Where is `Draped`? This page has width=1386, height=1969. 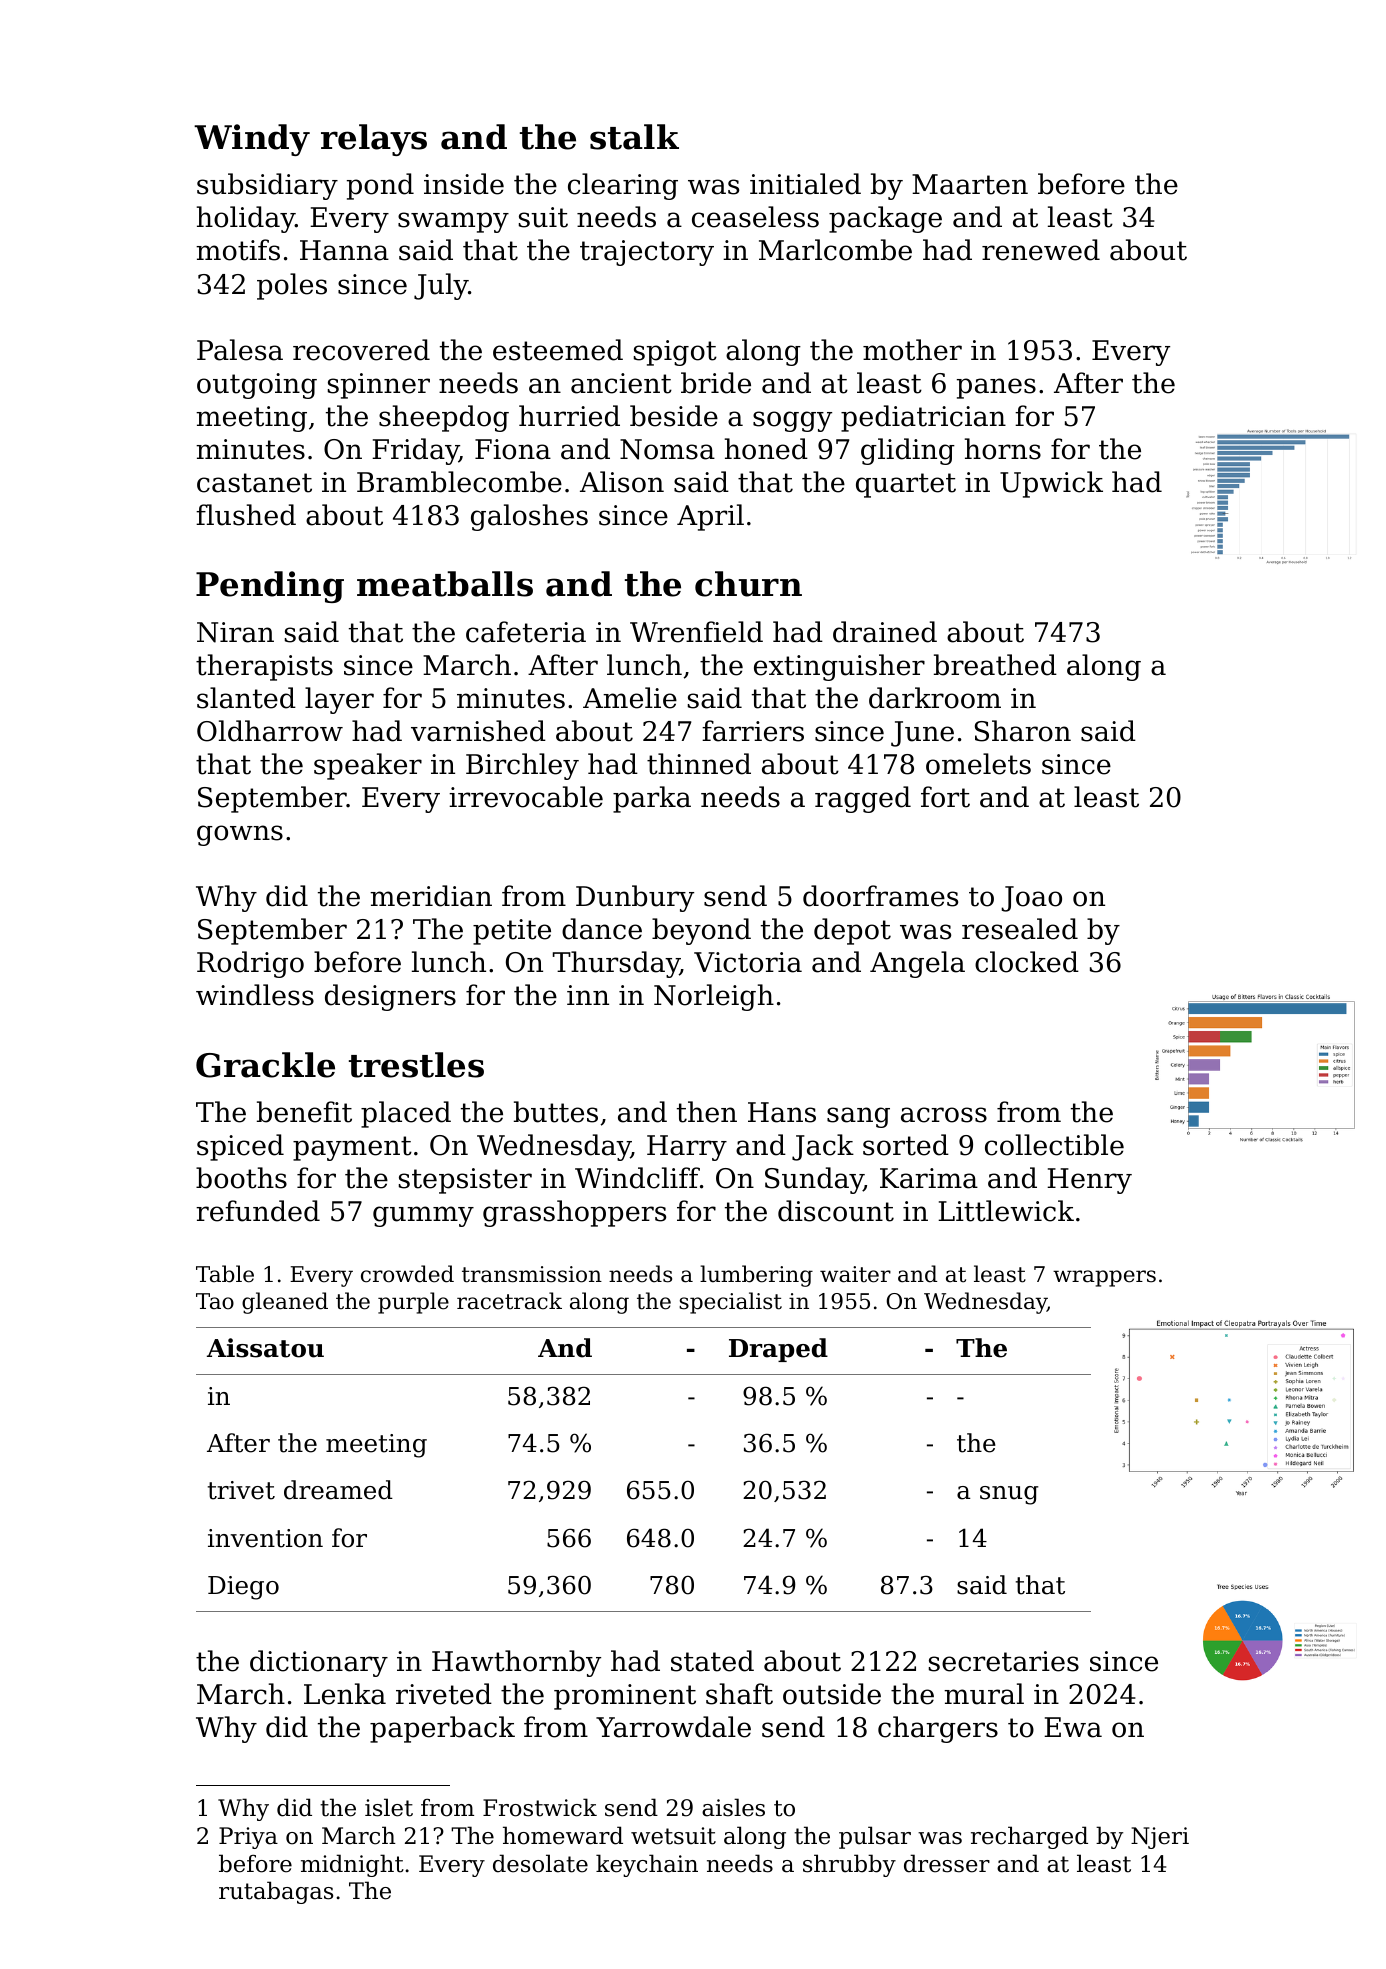
Draped is located at coordinates (778, 1350).
